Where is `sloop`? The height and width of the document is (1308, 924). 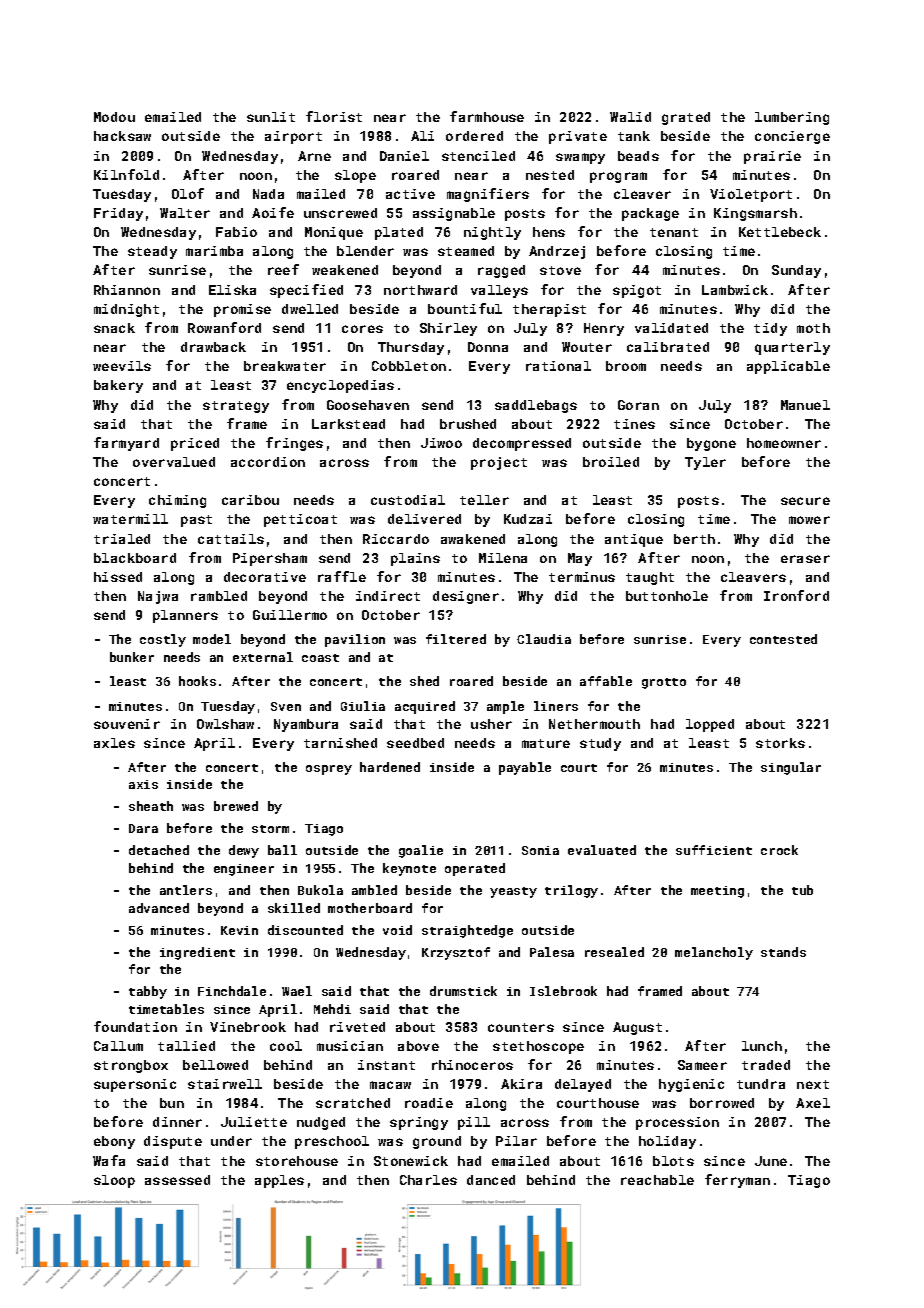 sloop is located at coordinates (114, 1181).
